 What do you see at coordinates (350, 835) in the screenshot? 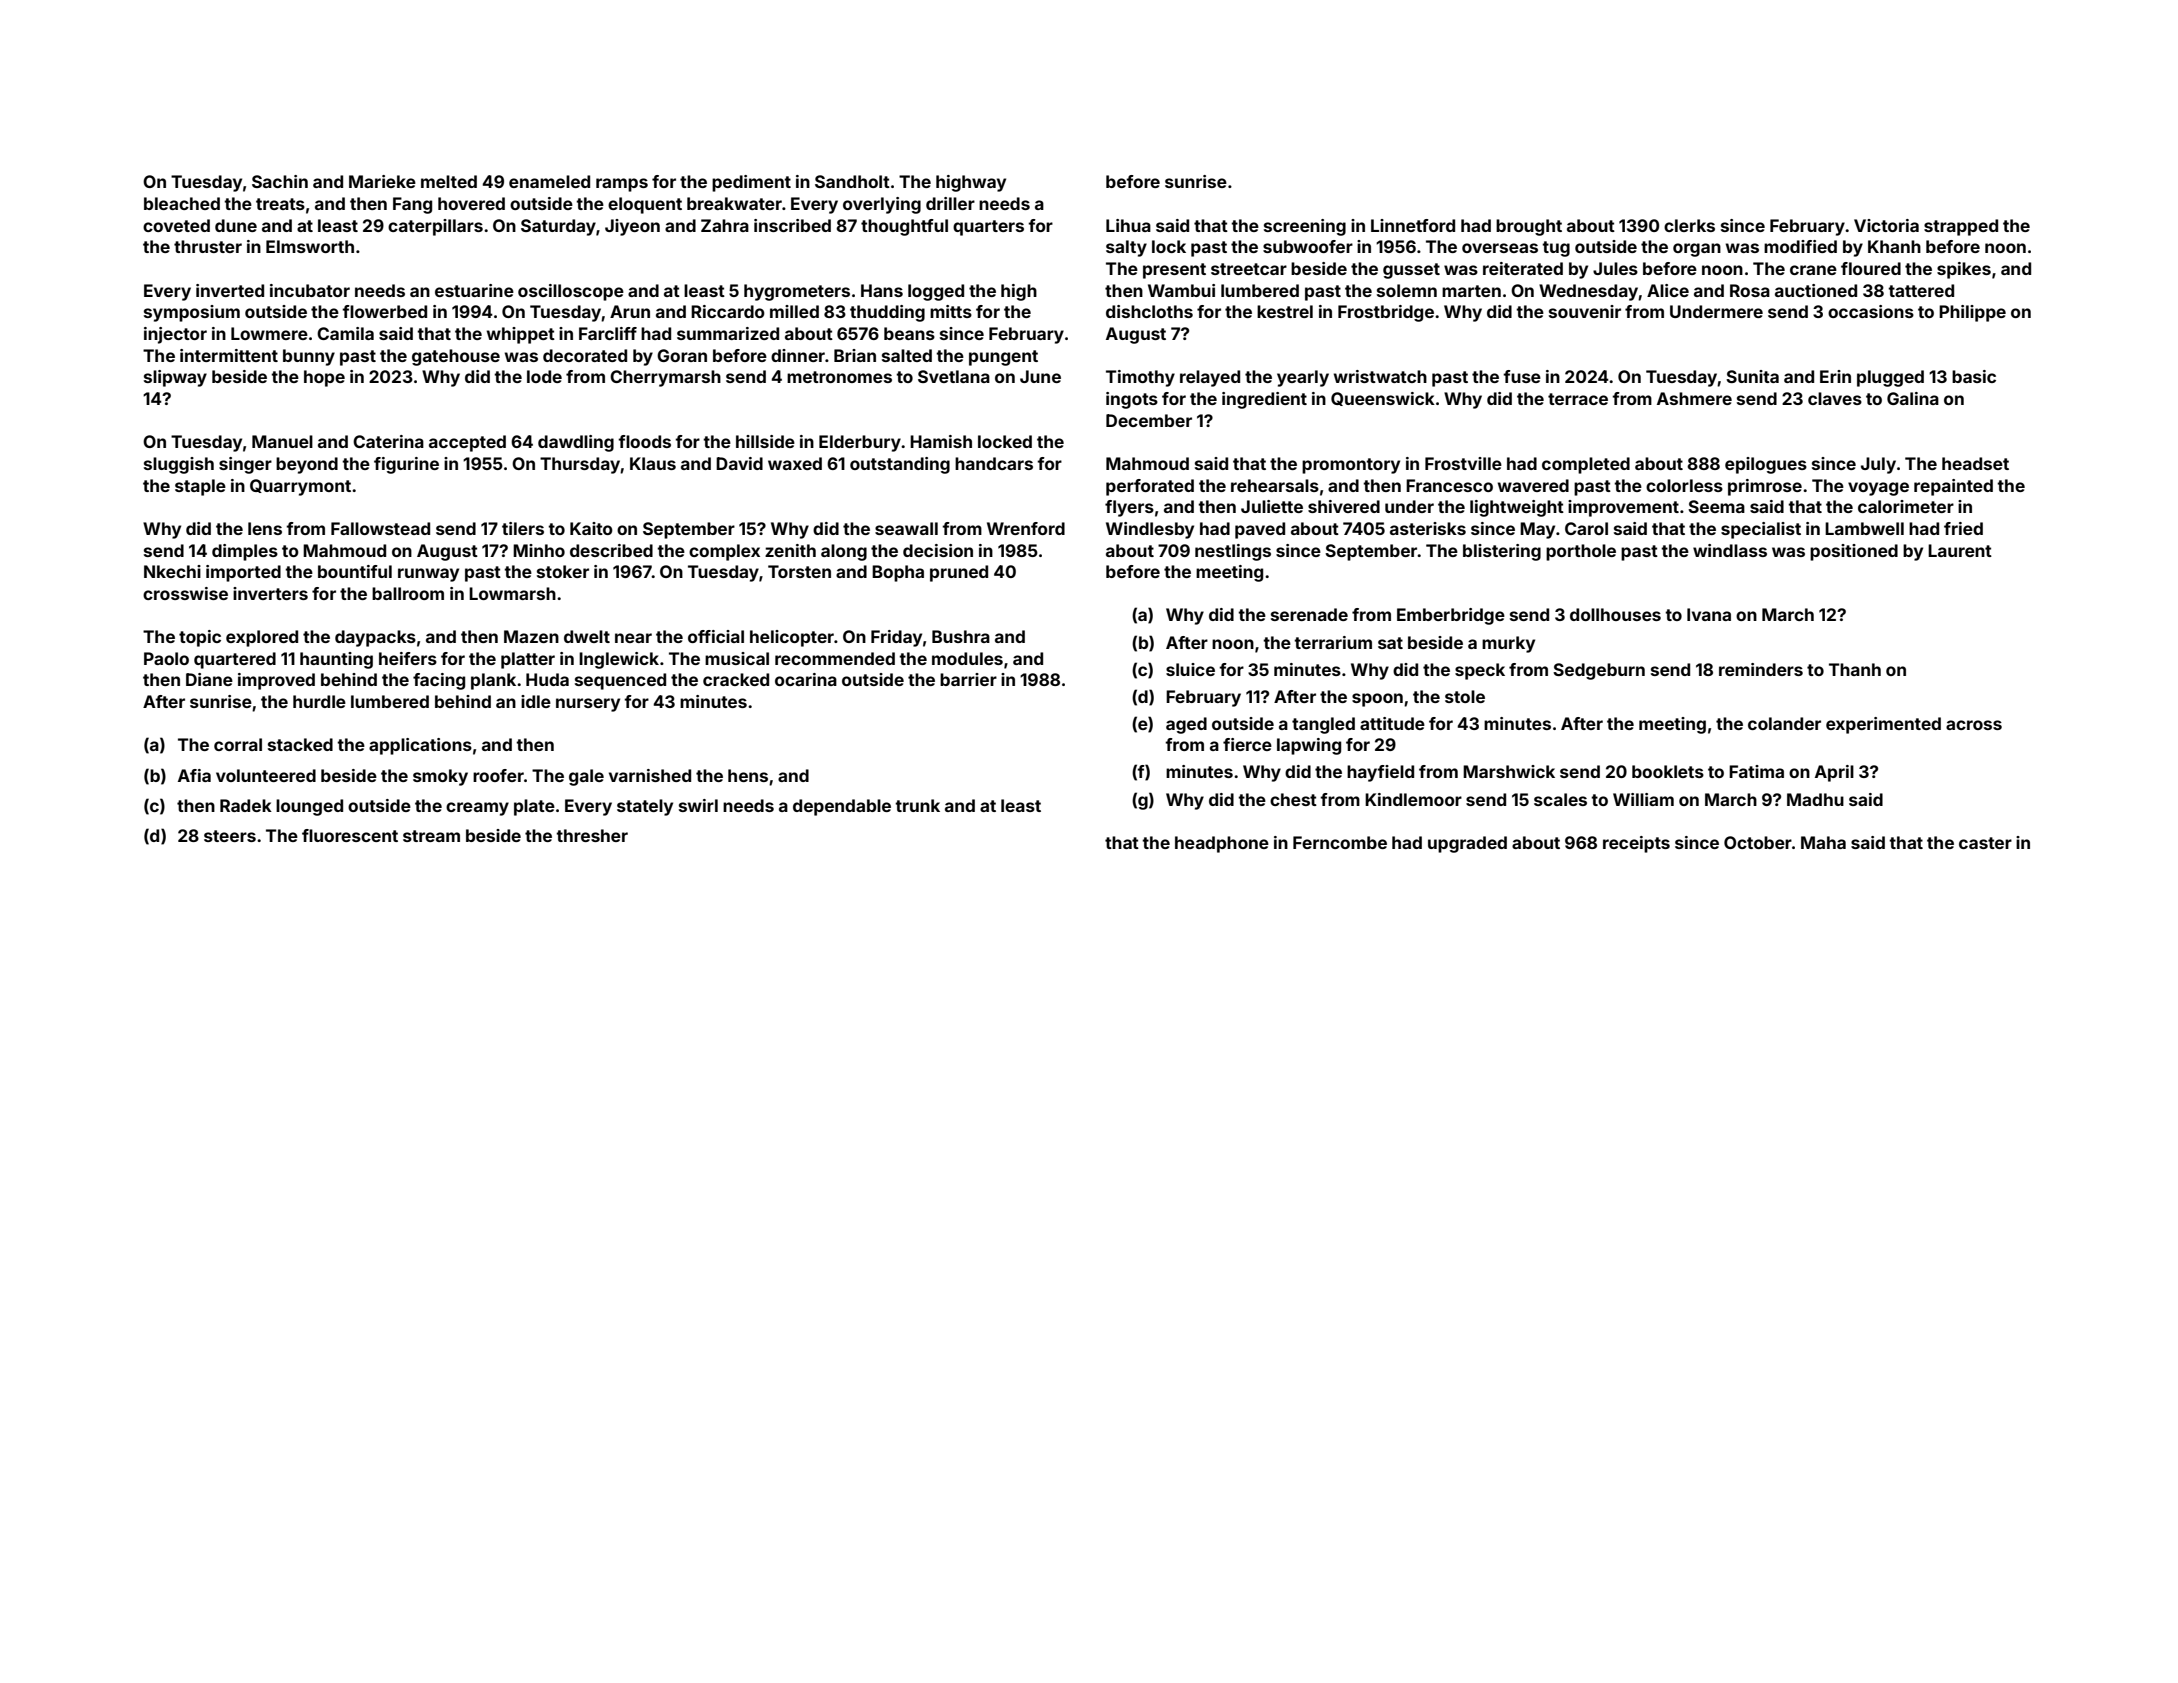
I see `fluorescent` at bounding box center [350, 835].
